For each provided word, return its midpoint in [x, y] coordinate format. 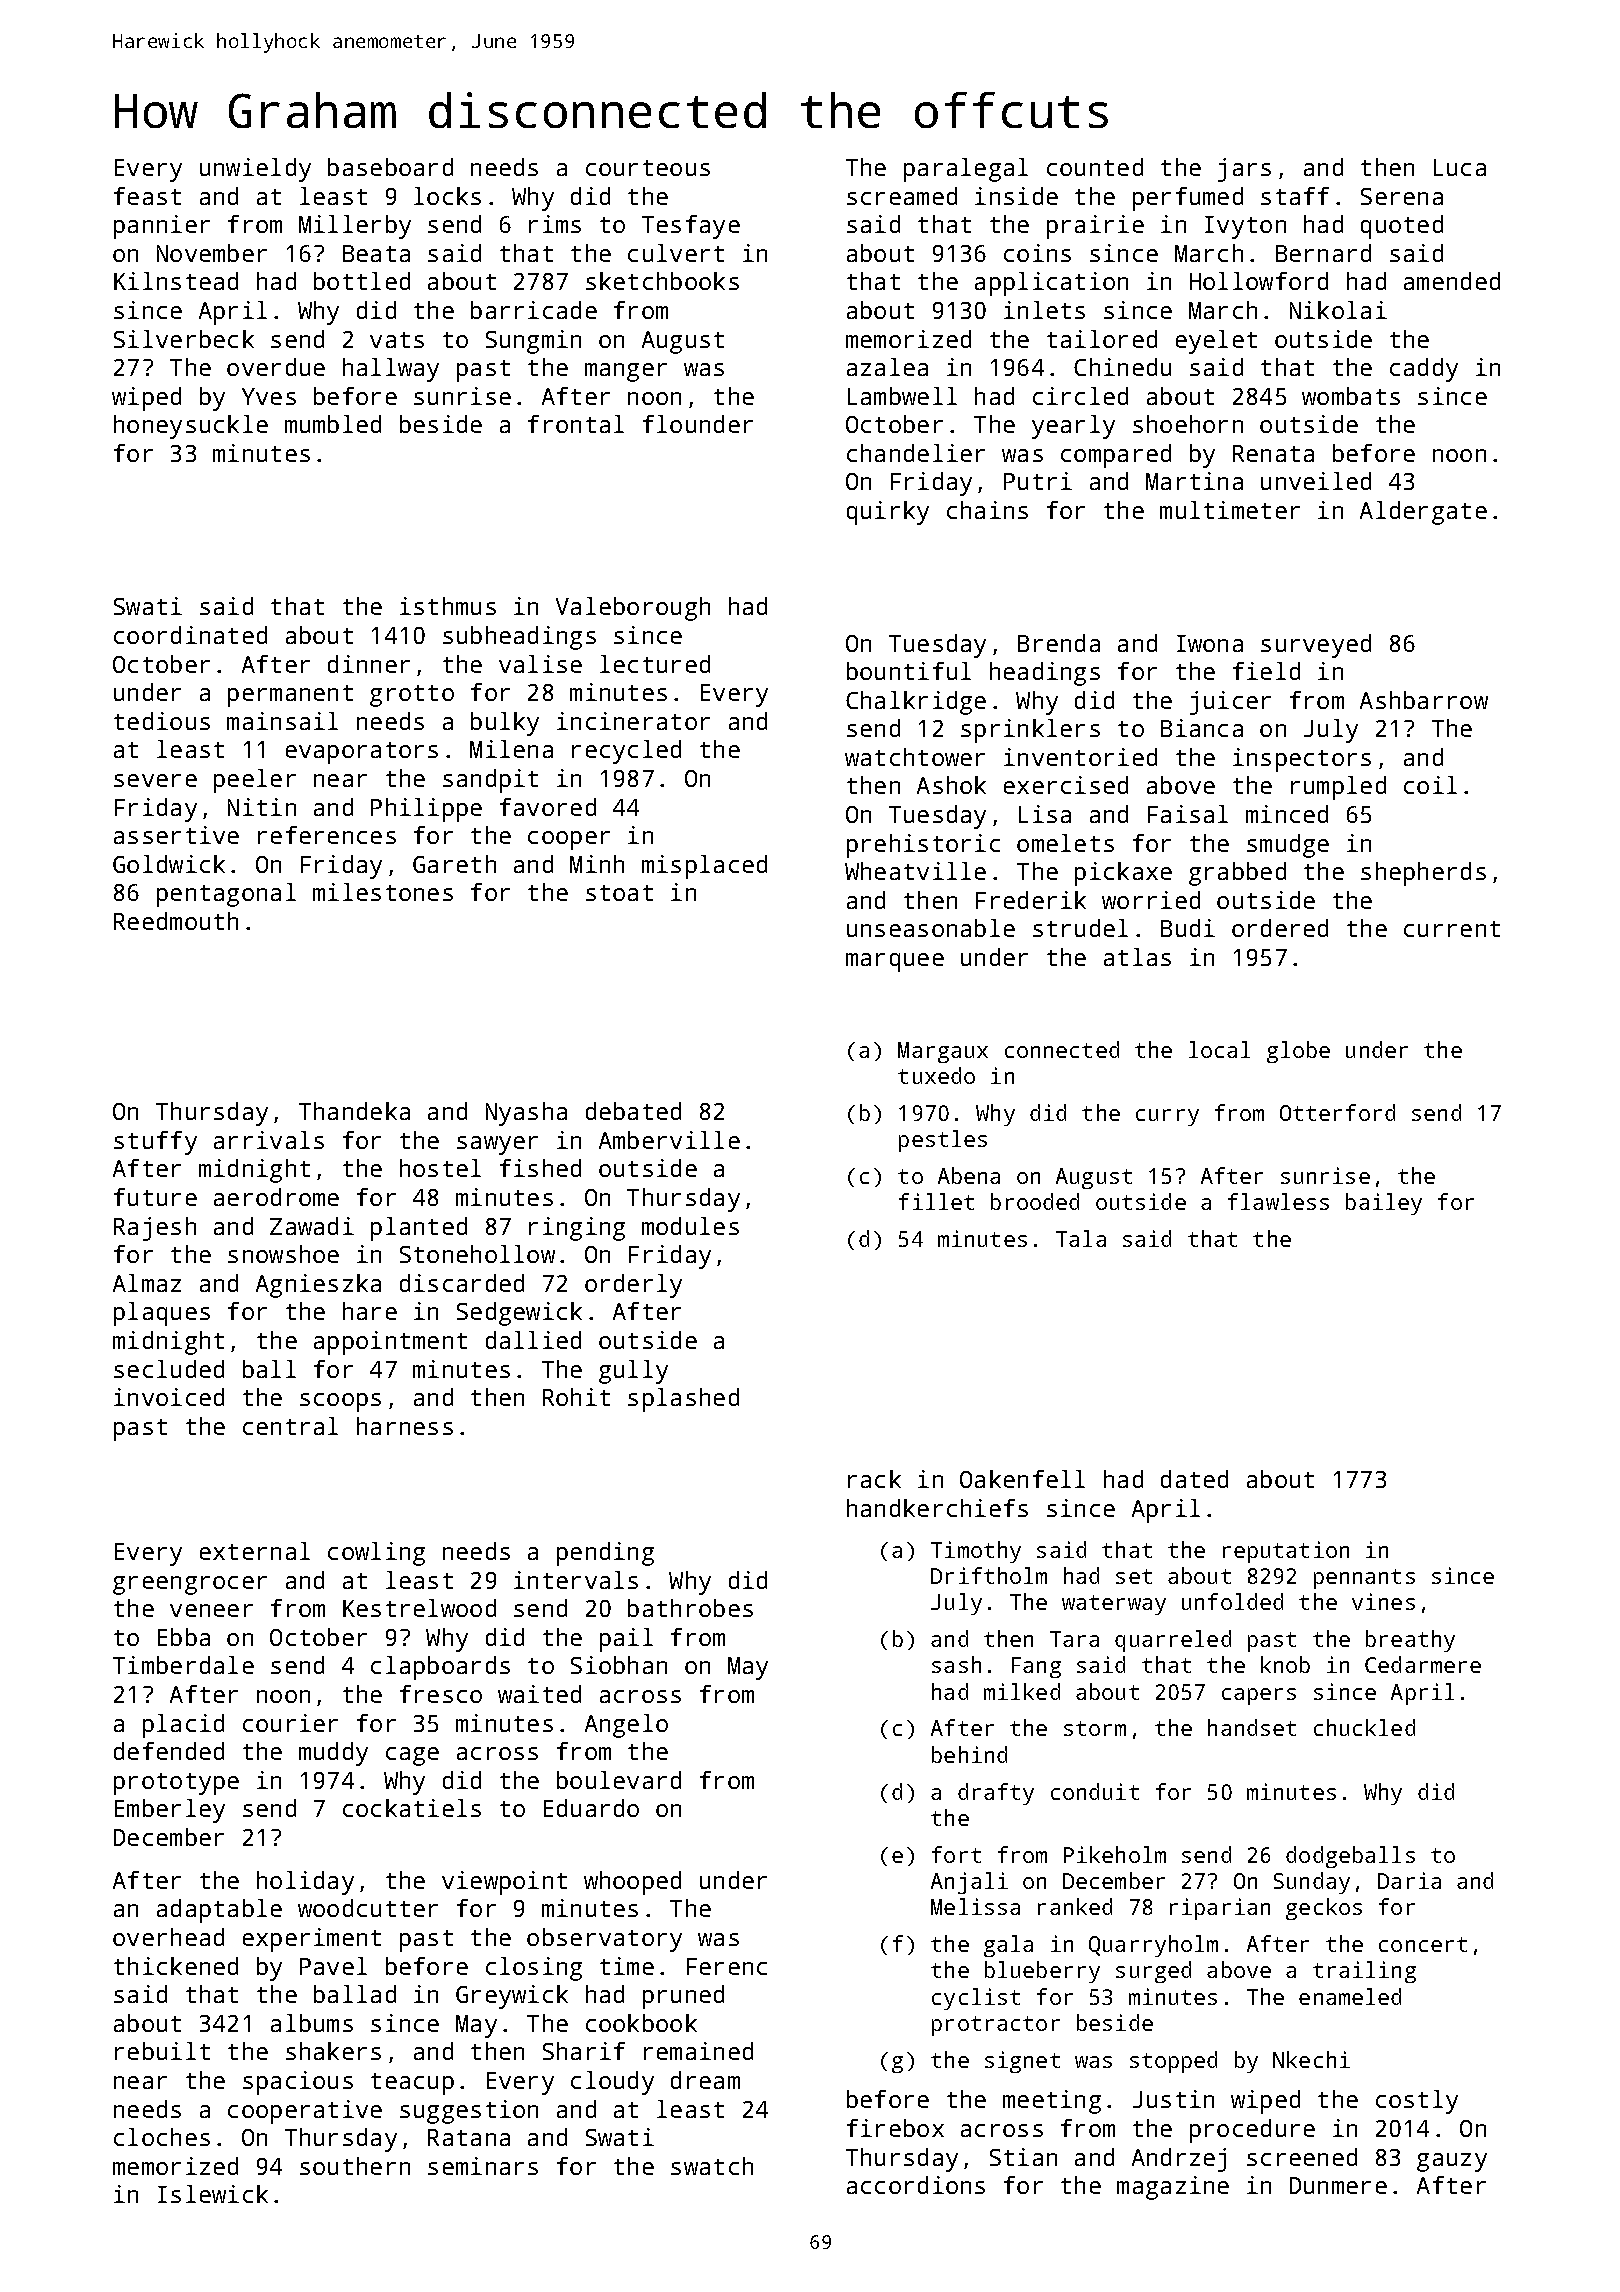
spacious [298, 2083]
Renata [1273, 453]
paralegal [966, 170]
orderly [633, 1286]
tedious [162, 721]
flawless [1278, 1201]
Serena [1402, 196]
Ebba [184, 1637]
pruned [683, 1997]
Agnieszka [318, 1286]
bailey [1384, 1204]
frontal [576, 424]
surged [1153, 1972]
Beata [376, 253]
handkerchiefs [937, 1508]
